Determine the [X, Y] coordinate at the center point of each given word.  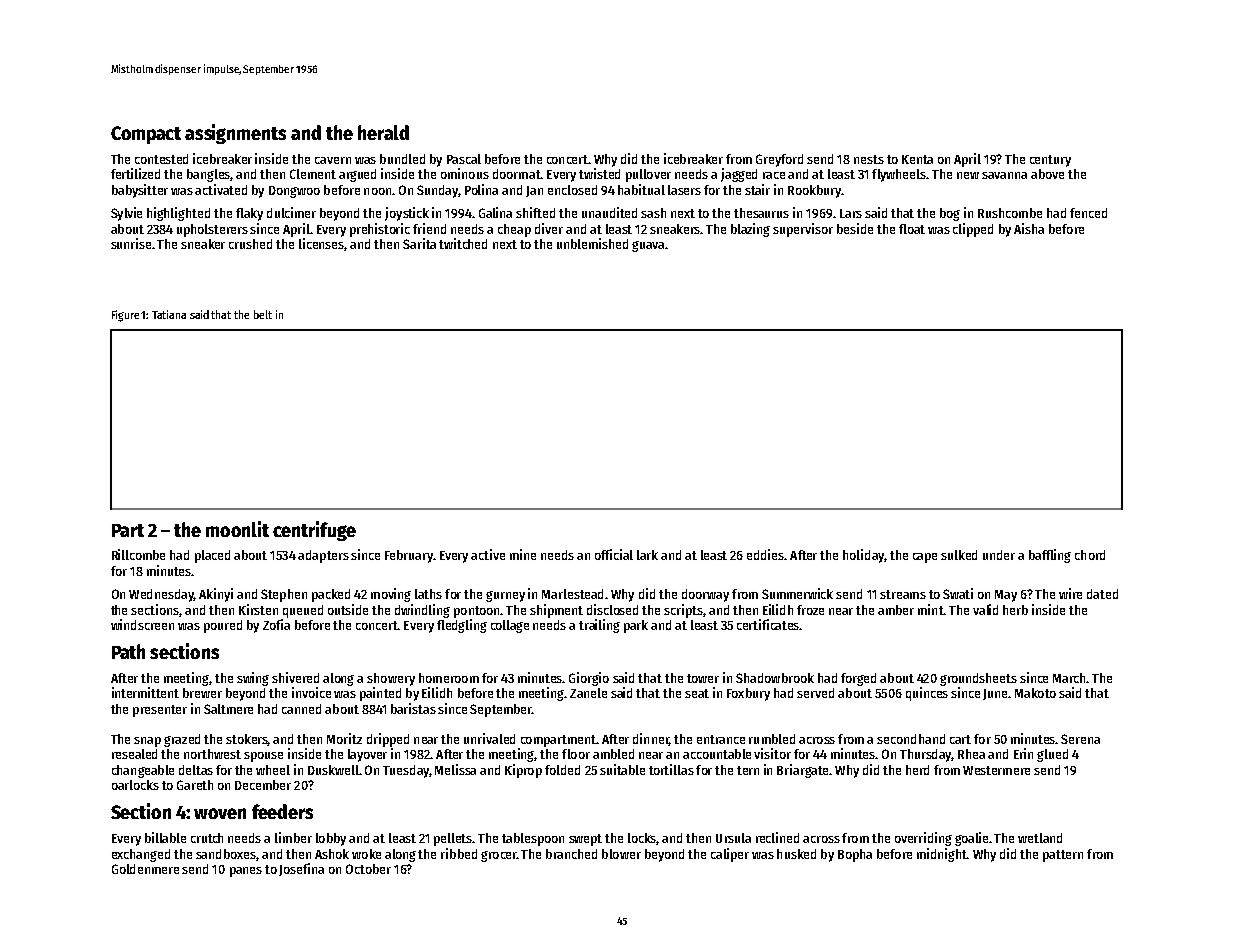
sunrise [131, 243]
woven [220, 813]
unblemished [592, 243]
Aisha [1029, 228]
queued [303, 611]
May [1006, 596]
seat [697, 693]
